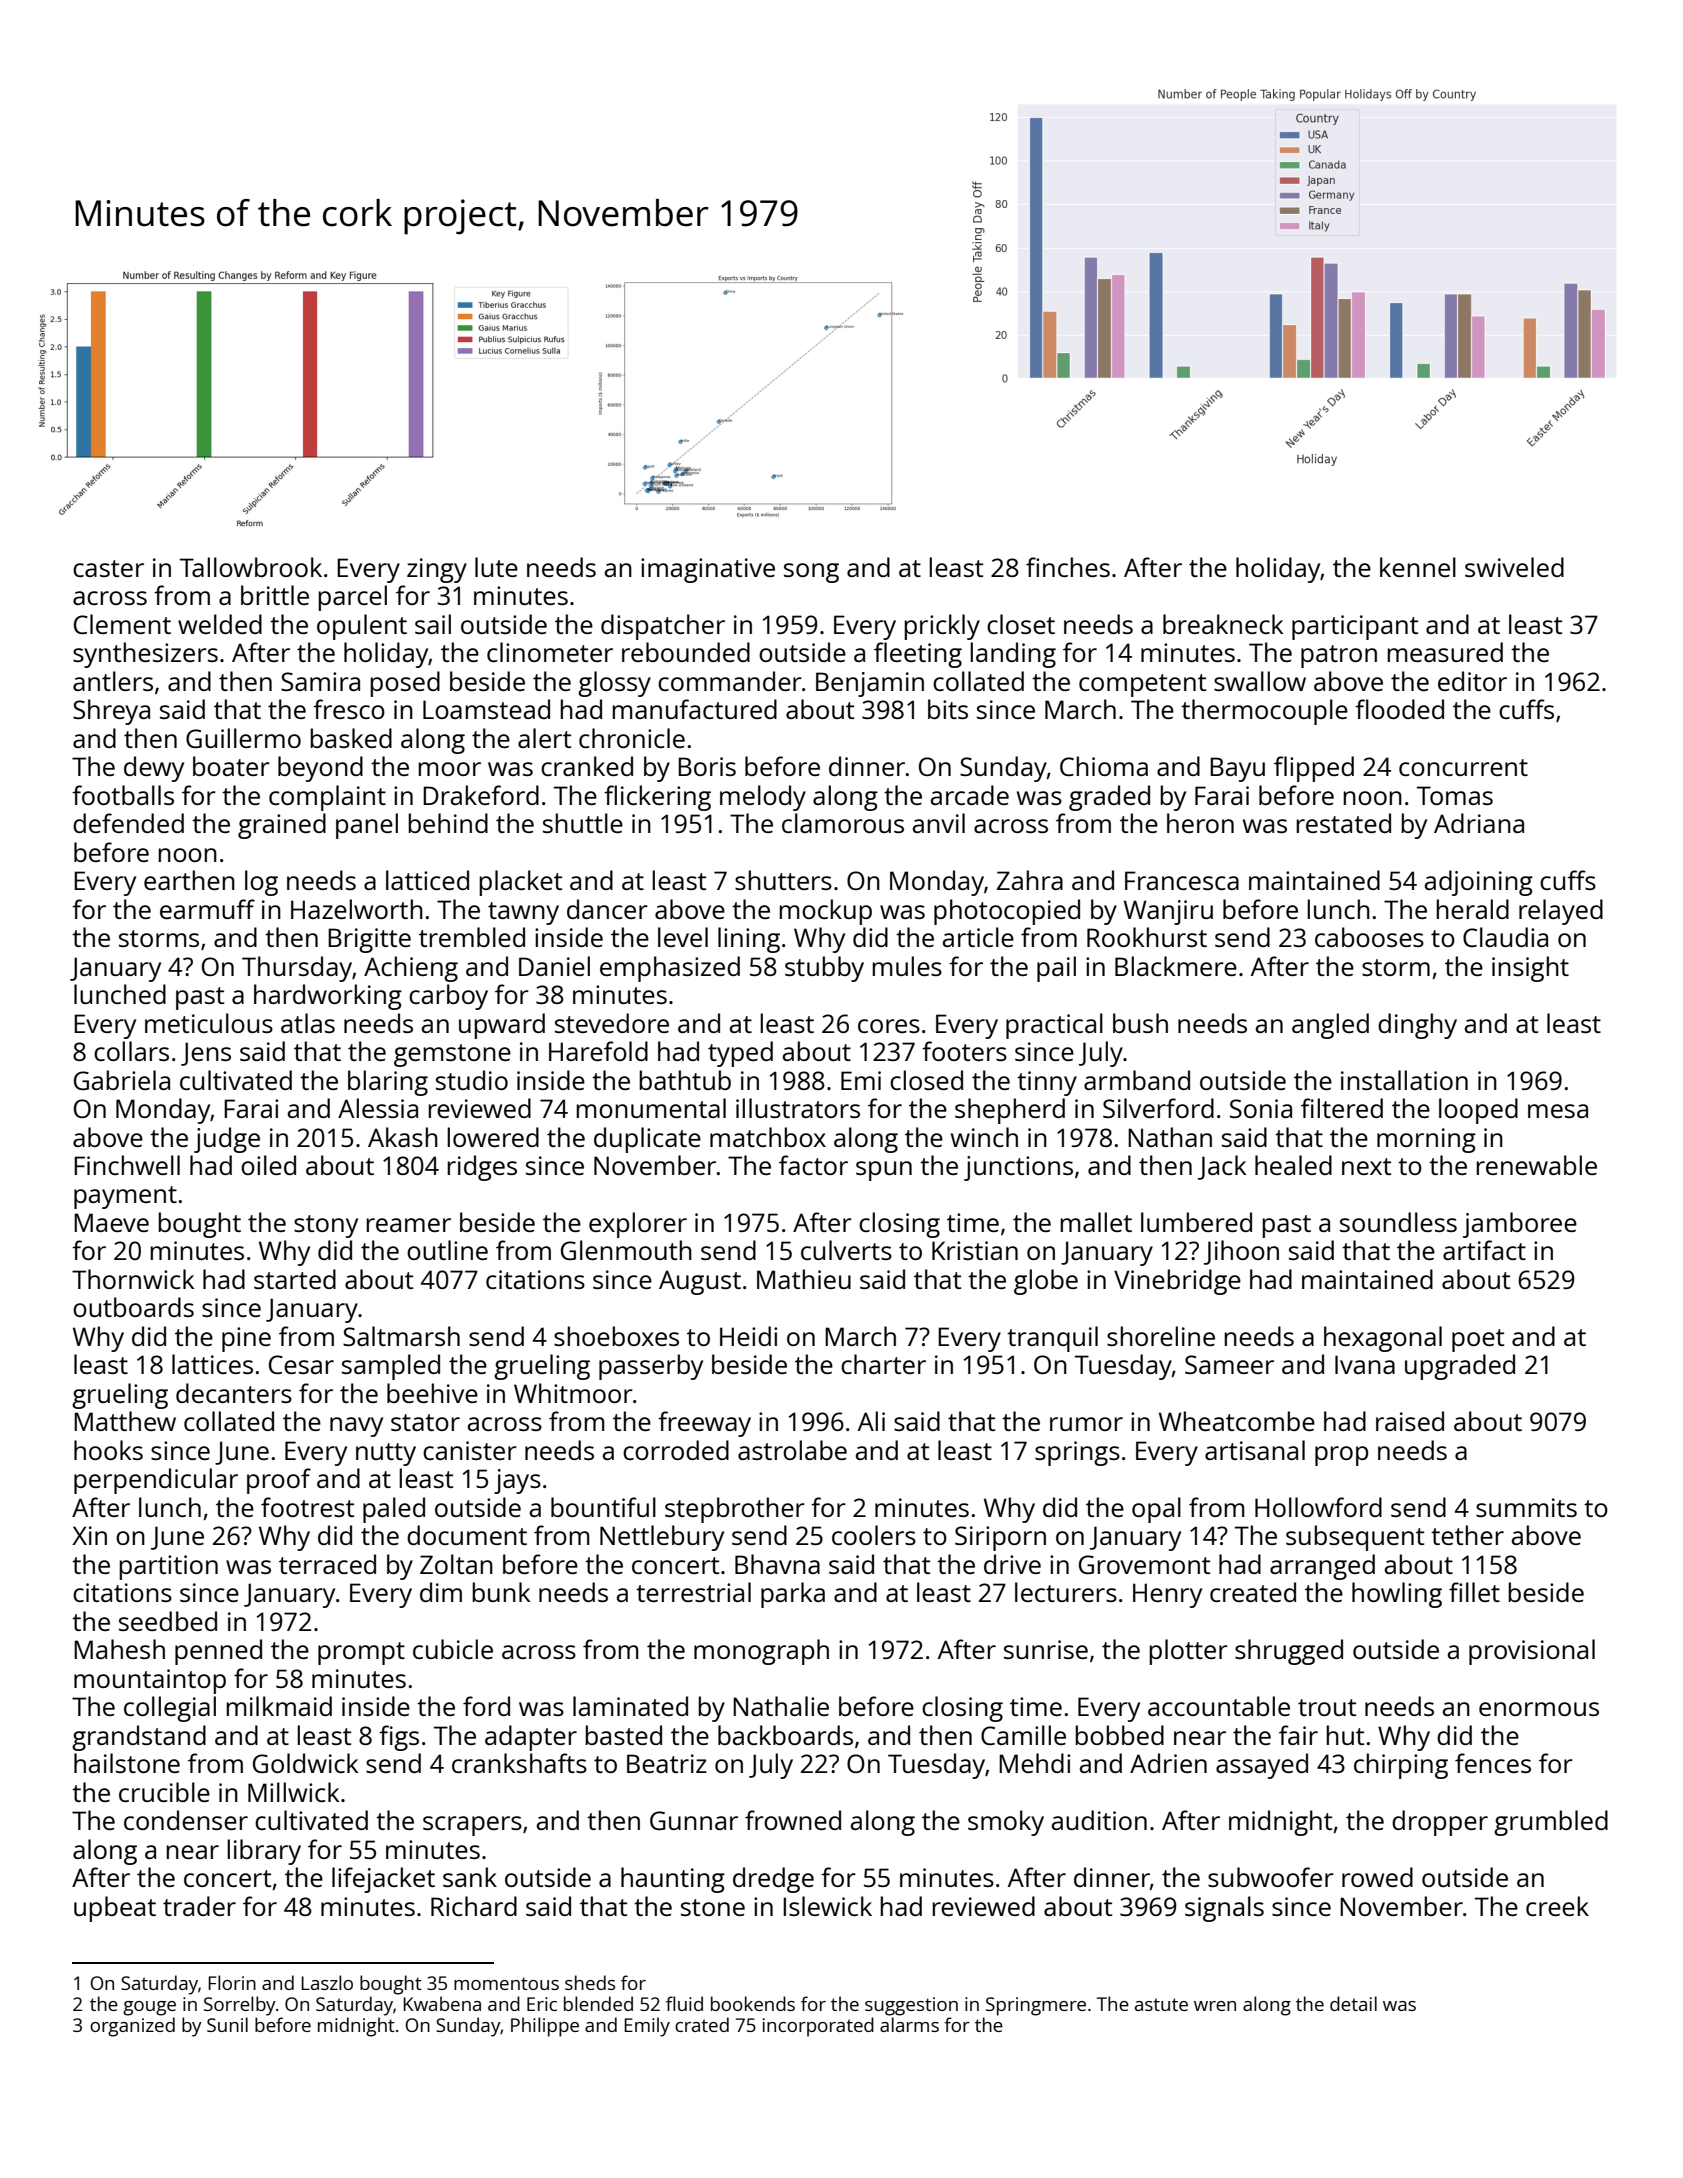  Describe the element at coordinates (753, 2003) in the page. I see `bookends` at that location.
